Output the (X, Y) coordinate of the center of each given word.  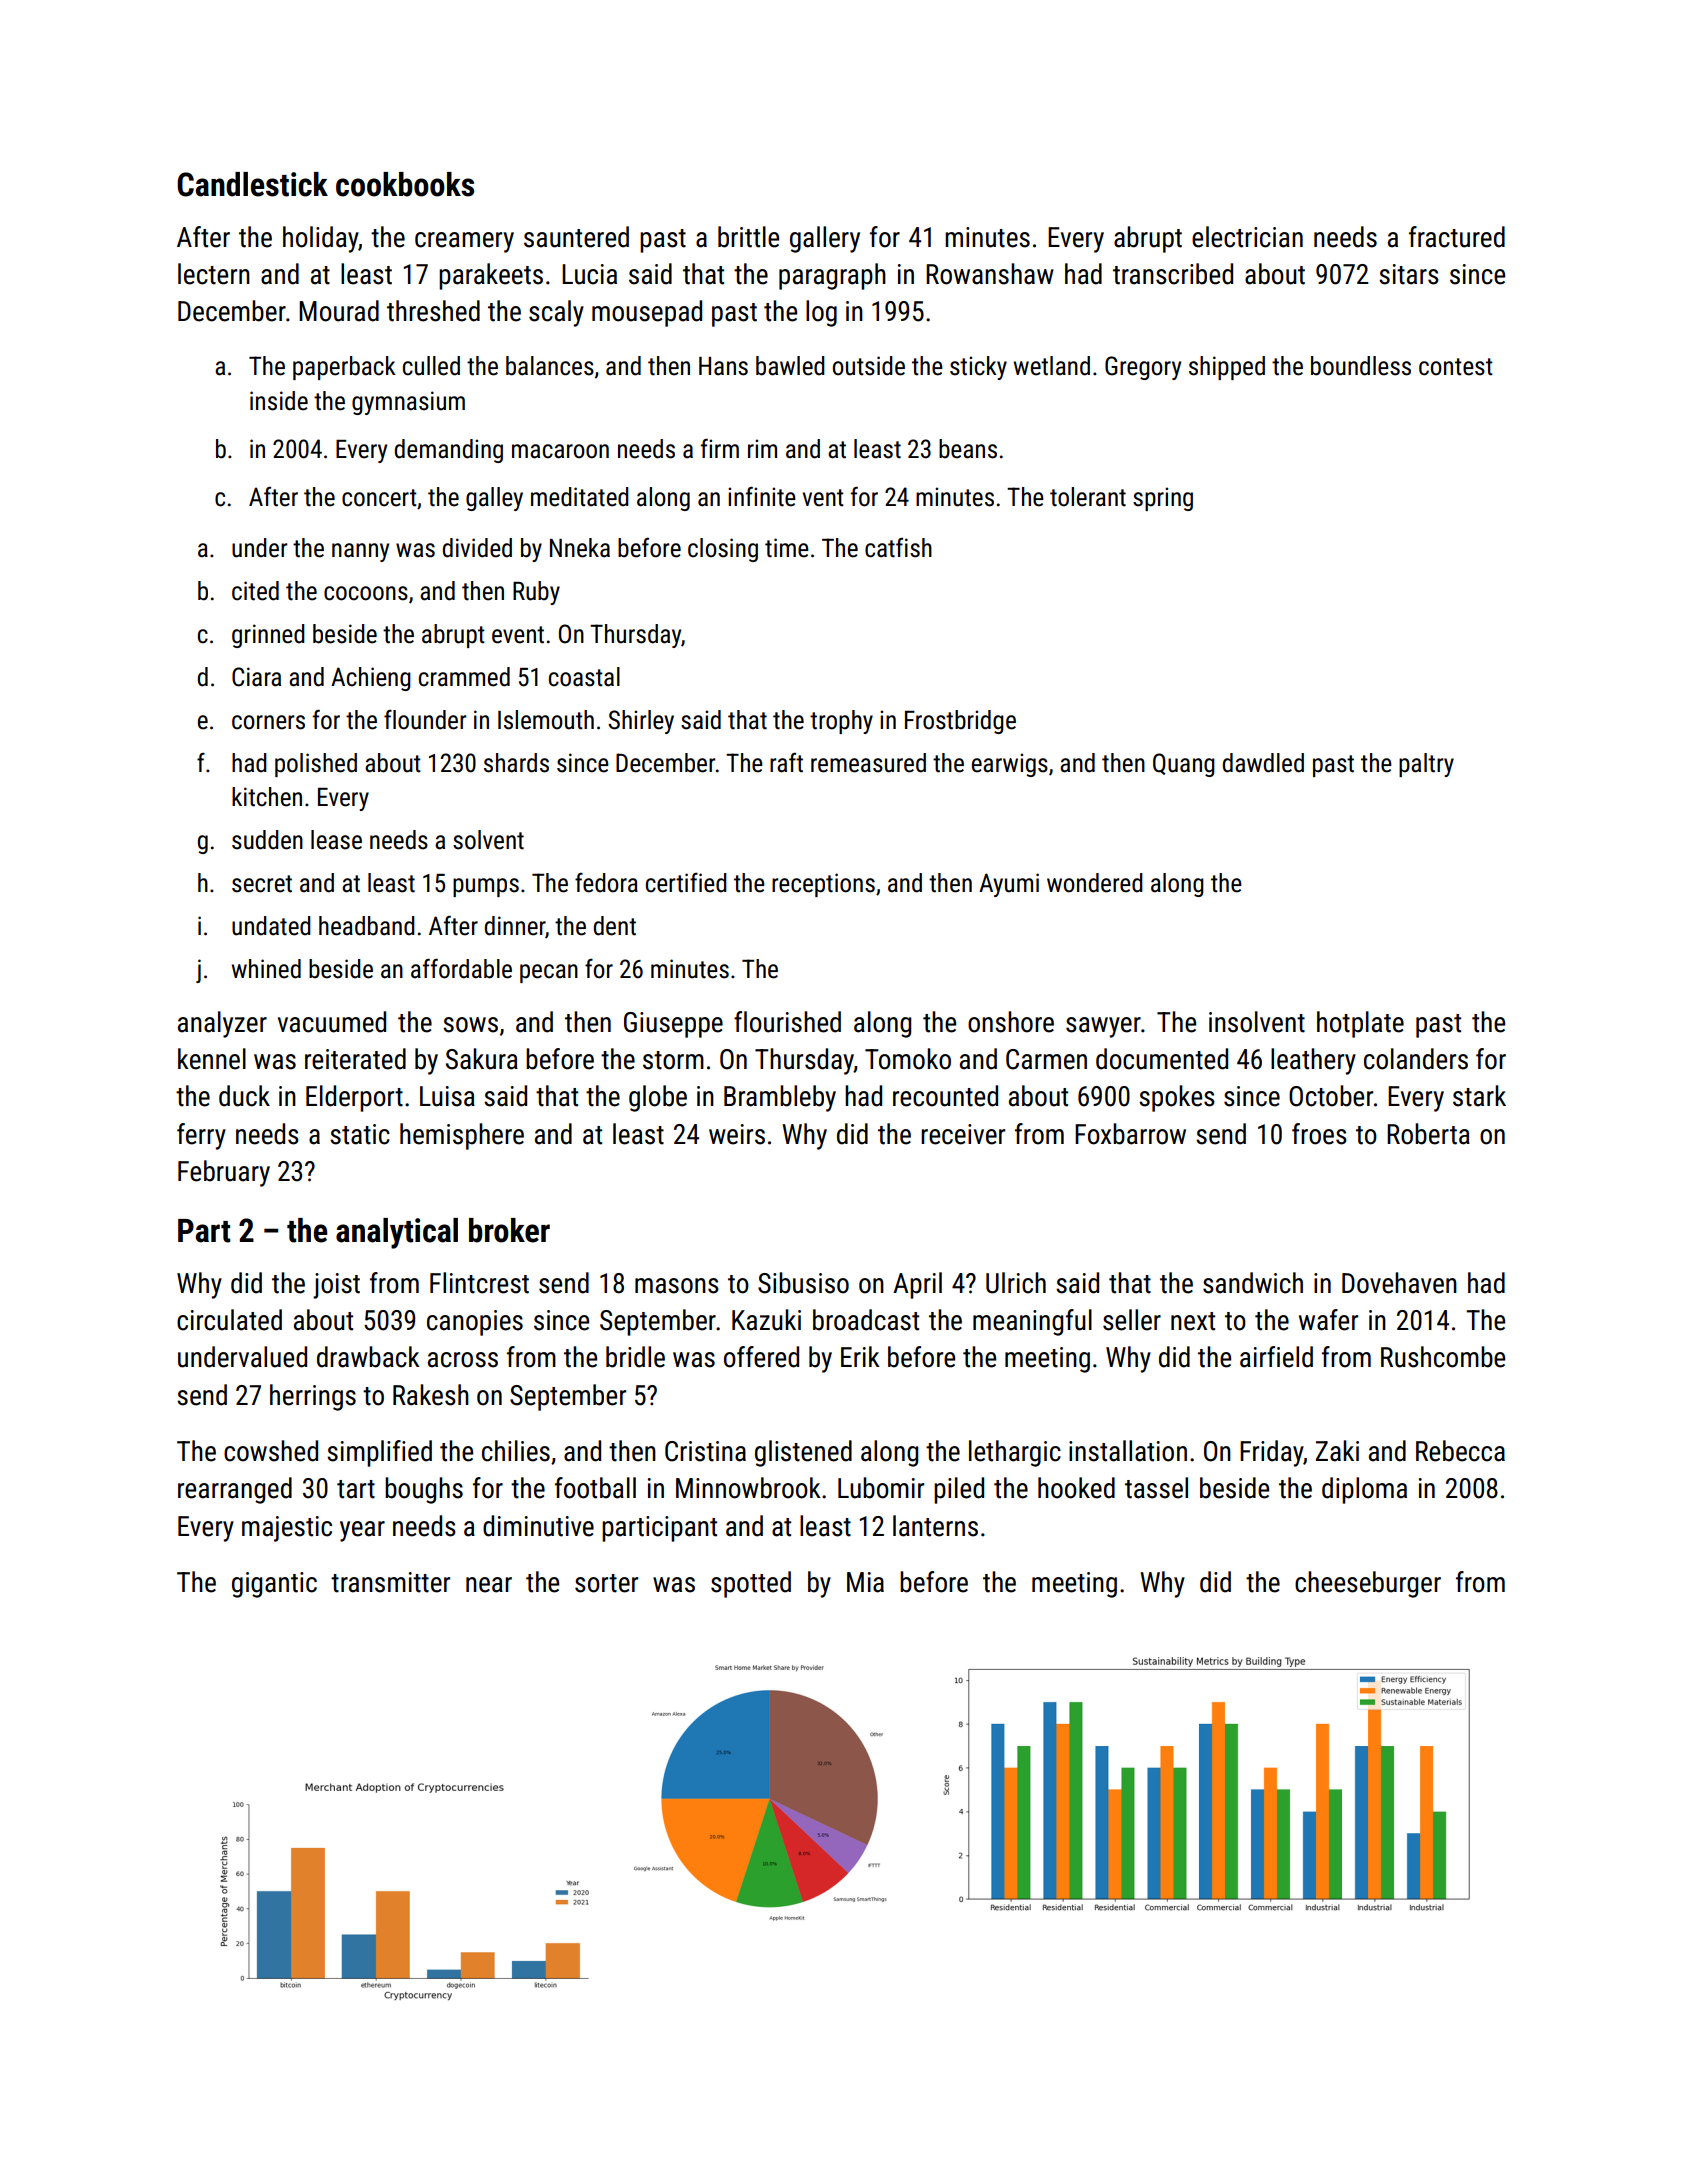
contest (1456, 367)
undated (271, 926)
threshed (433, 311)
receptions (823, 885)
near (489, 1585)
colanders (1416, 1059)
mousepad (647, 313)
